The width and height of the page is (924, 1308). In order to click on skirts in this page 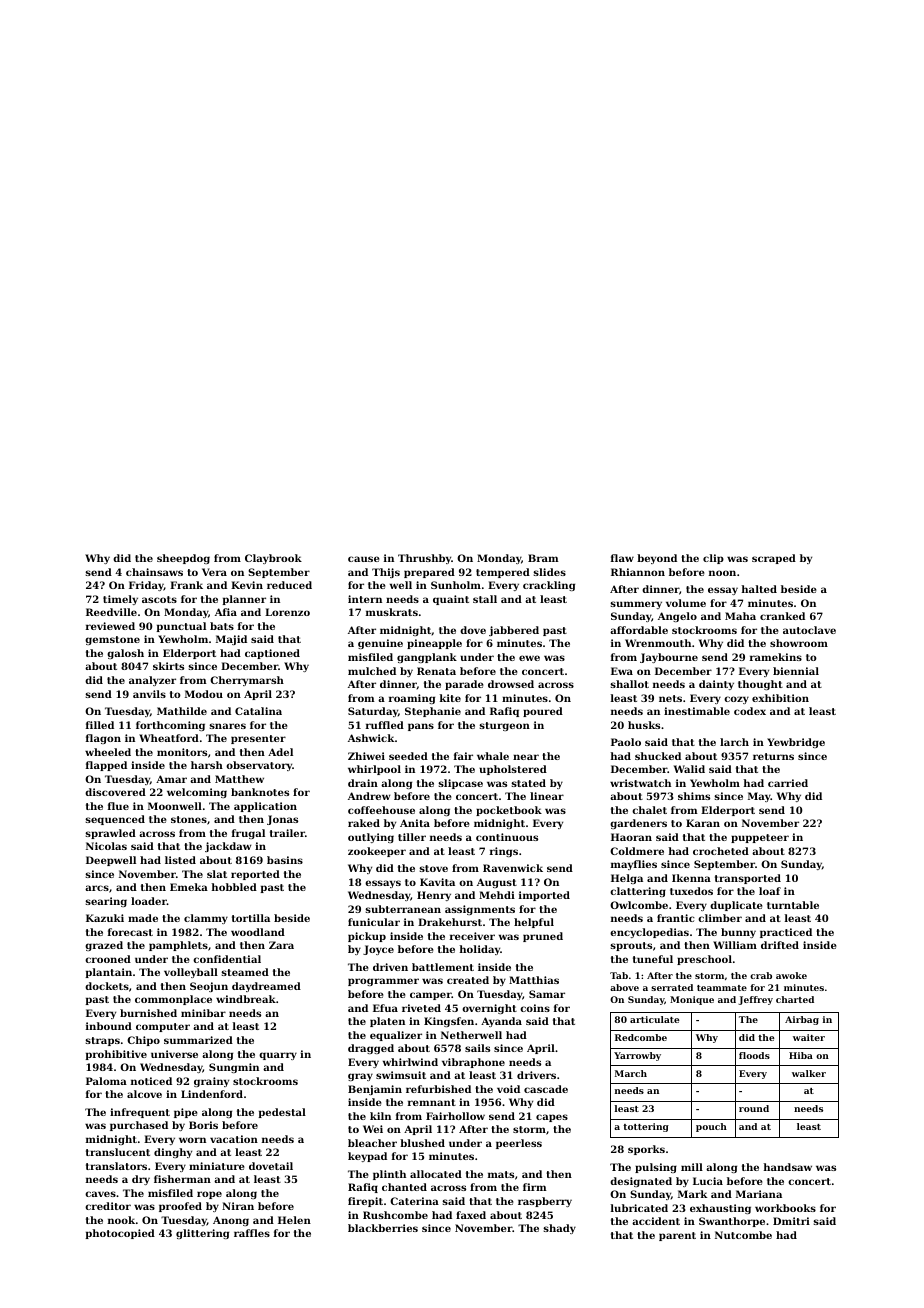, I will do `click(168, 666)`.
